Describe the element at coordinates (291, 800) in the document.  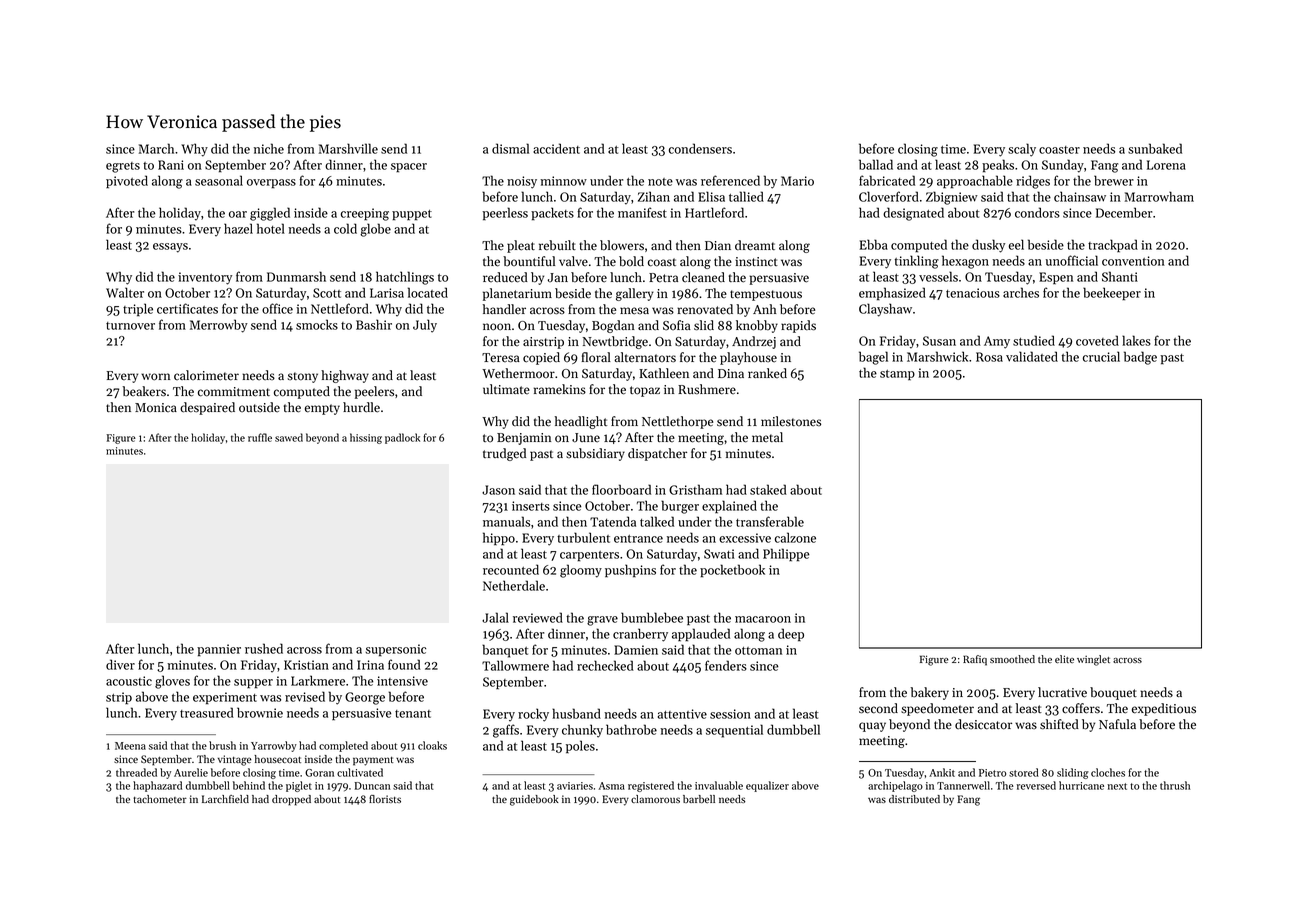
I see `dropped` at that location.
